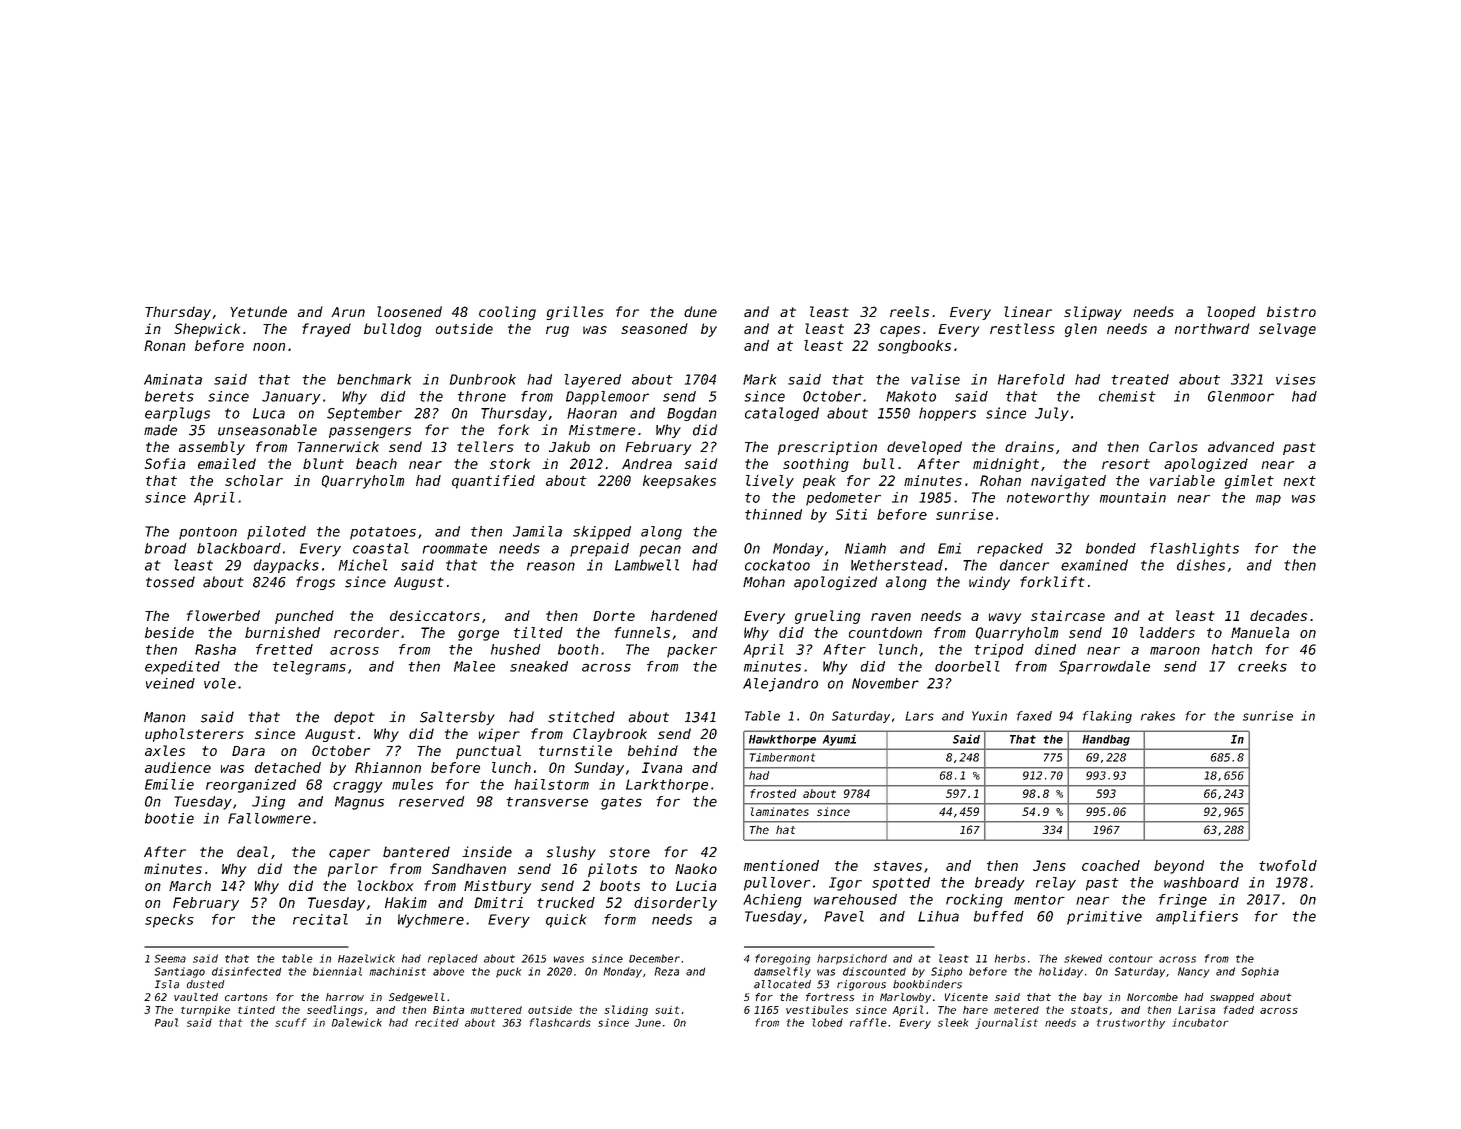  I want to click on dune, so click(700, 311).
